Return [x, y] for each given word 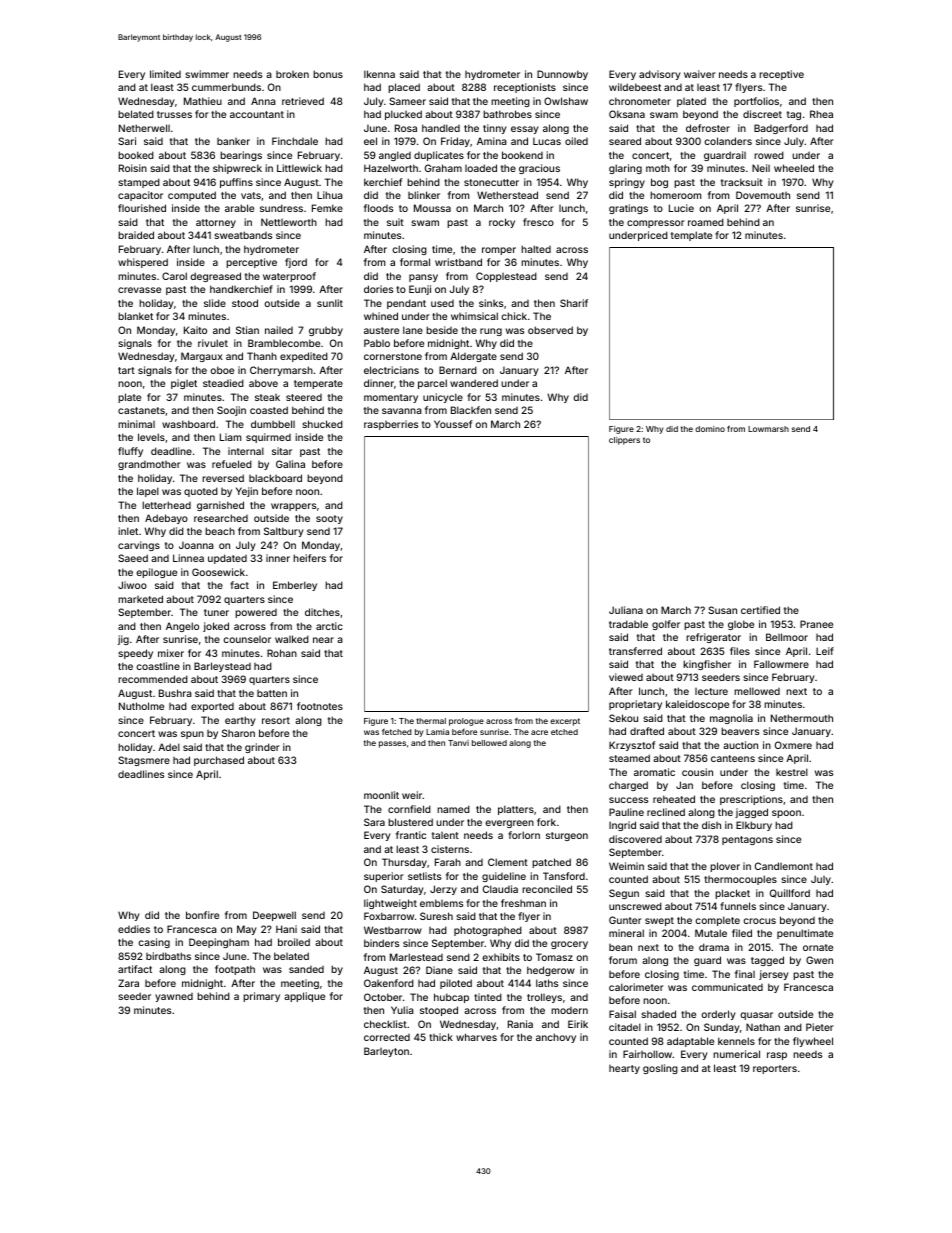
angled [395, 156]
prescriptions [751, 800]
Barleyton [386, 1052]
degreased [215, 277]
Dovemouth [763, 195]
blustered [410, 822]
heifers [309, 558]
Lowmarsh [768, 429]
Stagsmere [144, 761]
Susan [722, 610]
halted [536, 249]
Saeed [133, 558]
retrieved [303, 101]
